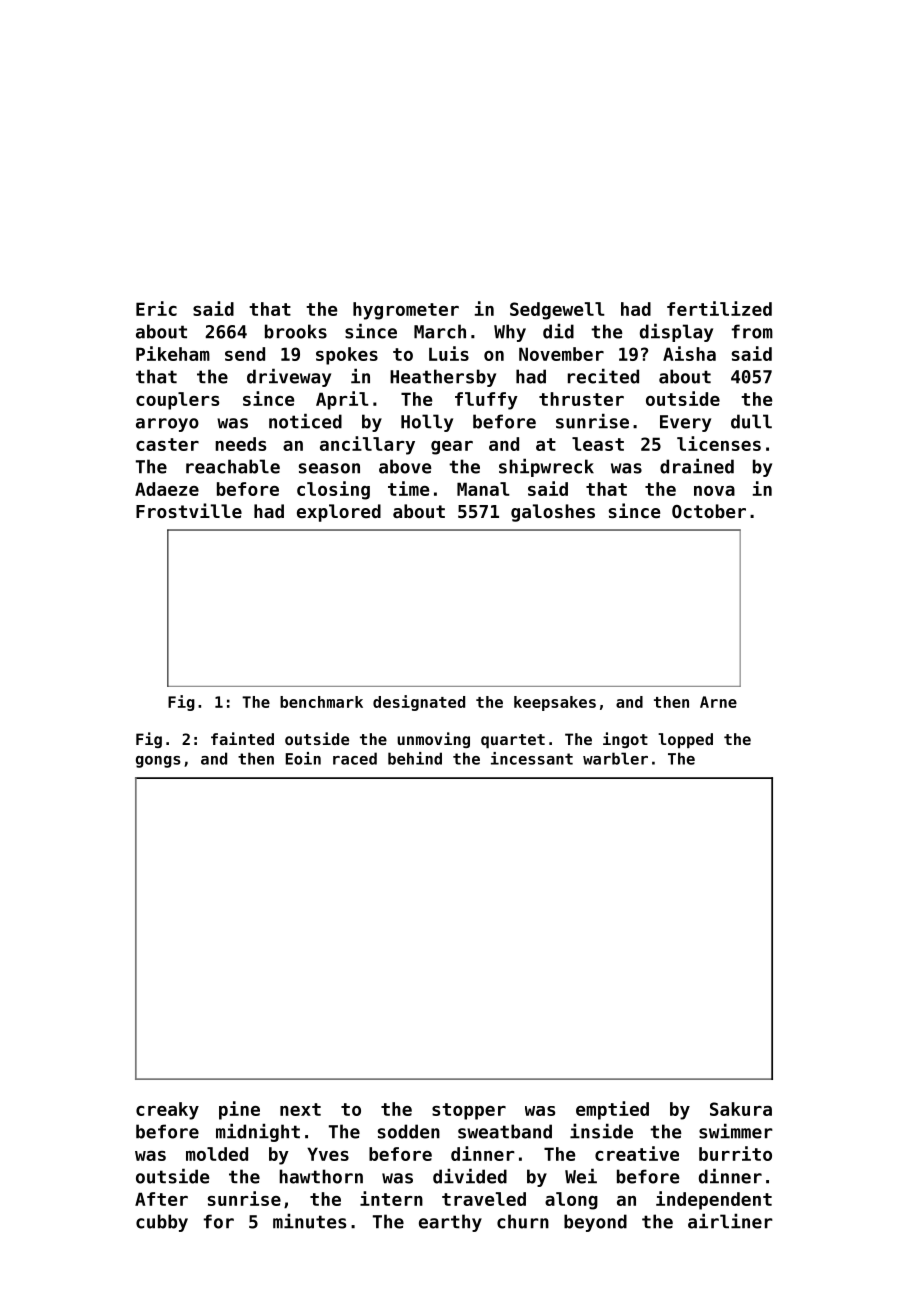 This page has height=1316, width=908. Describe the element at coordinates (532, 758) in the page. I see `incessant` at that location.
